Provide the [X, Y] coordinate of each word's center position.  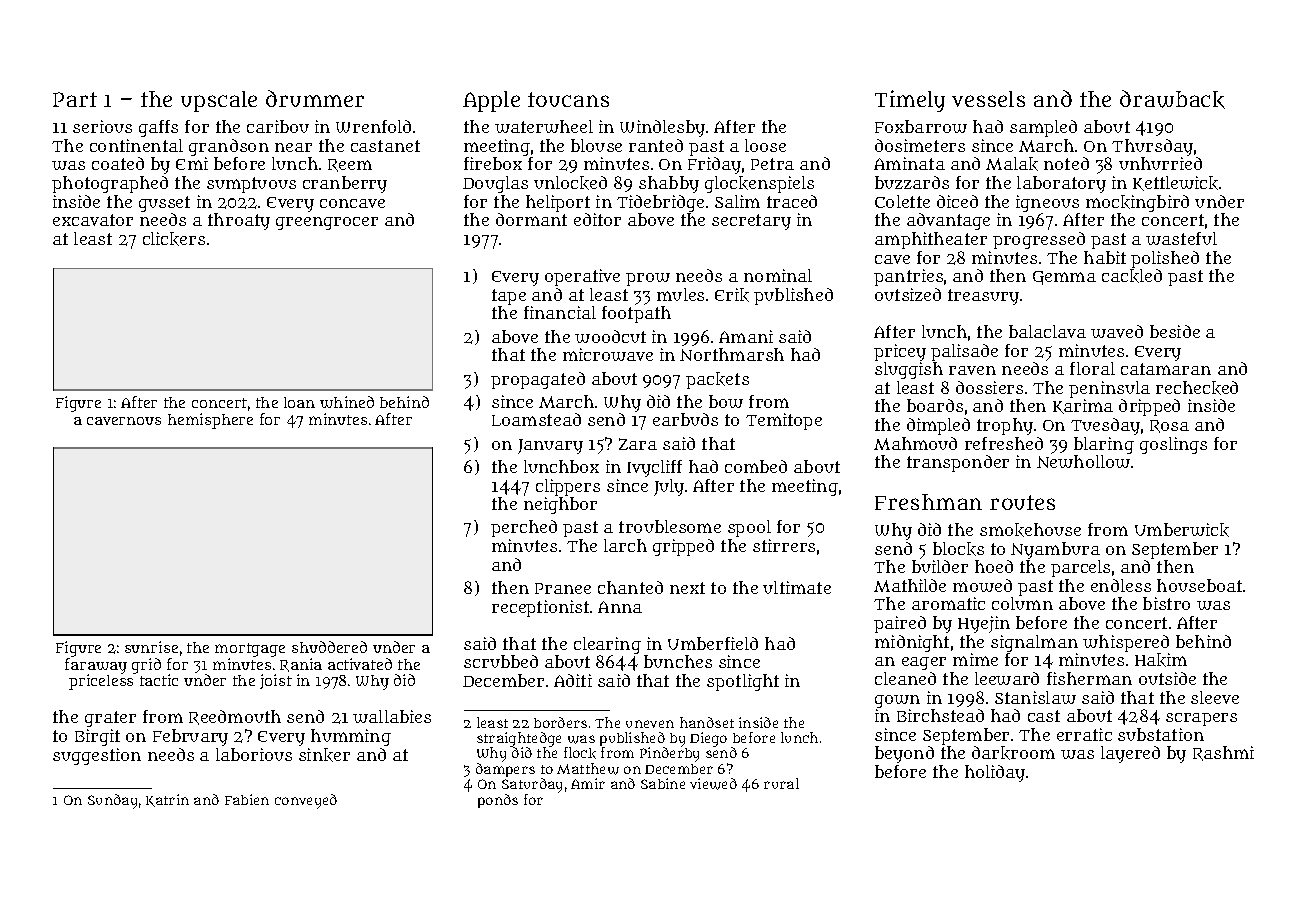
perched [524, 528]
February [190, 737]
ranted [656, 145]
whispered [1126, 643]
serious [102, 126]
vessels [988, 99]
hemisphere [210, 421]
